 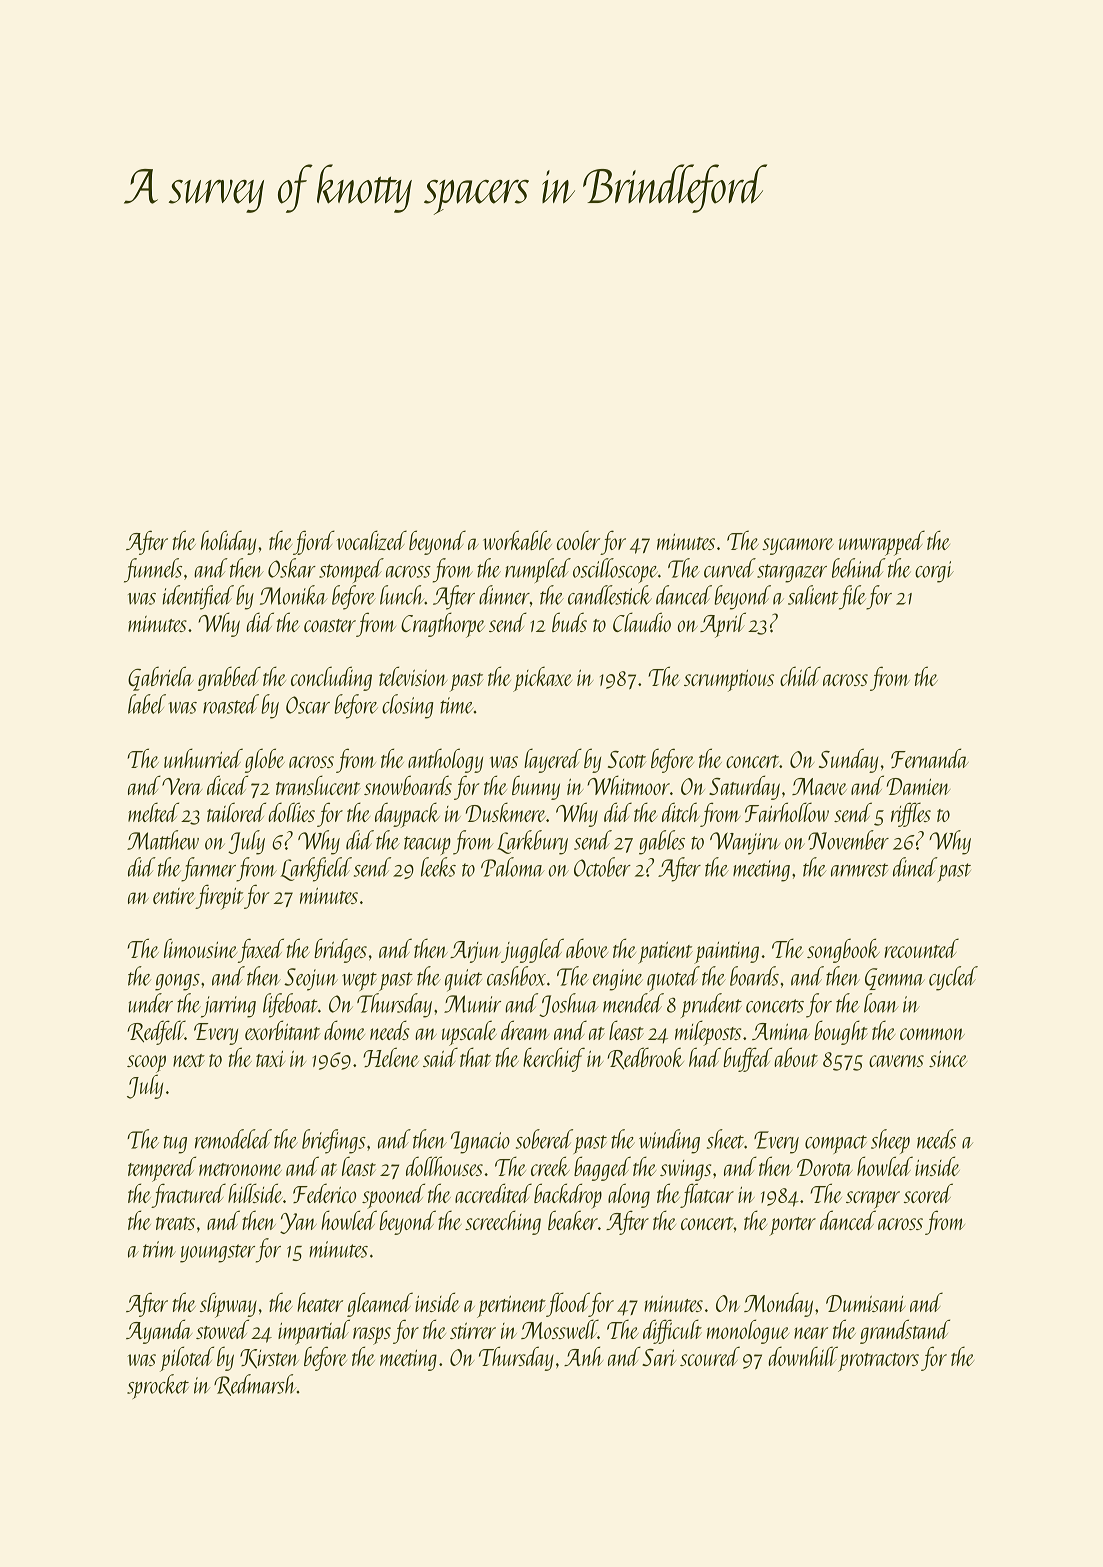 What do you see at coordinates (948, 1059) in the screenshot?
I see `since` at bounding box center [948, 1059].
